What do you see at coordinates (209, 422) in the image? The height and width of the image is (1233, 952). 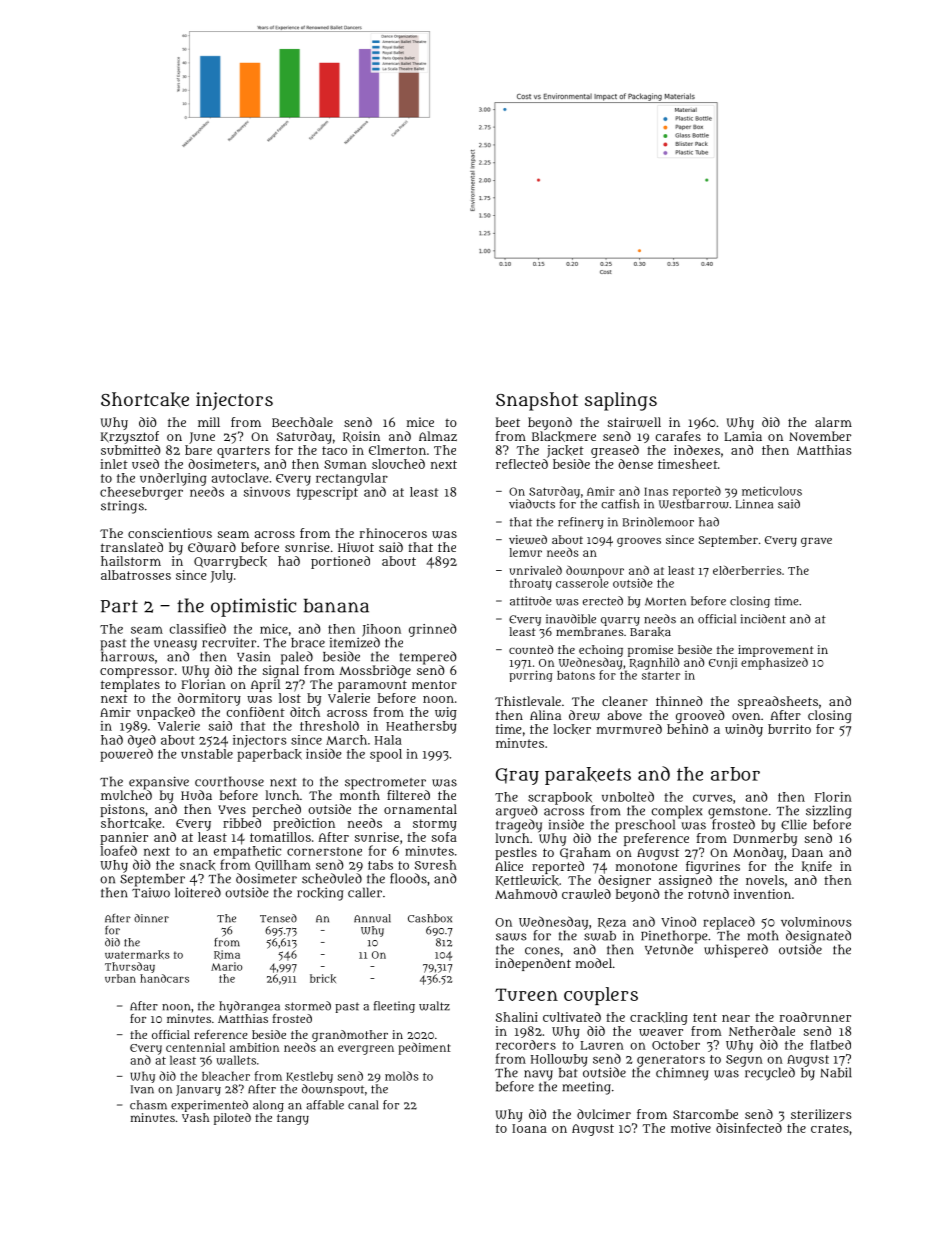 I see `mill` at bounding box center [209, 422].
